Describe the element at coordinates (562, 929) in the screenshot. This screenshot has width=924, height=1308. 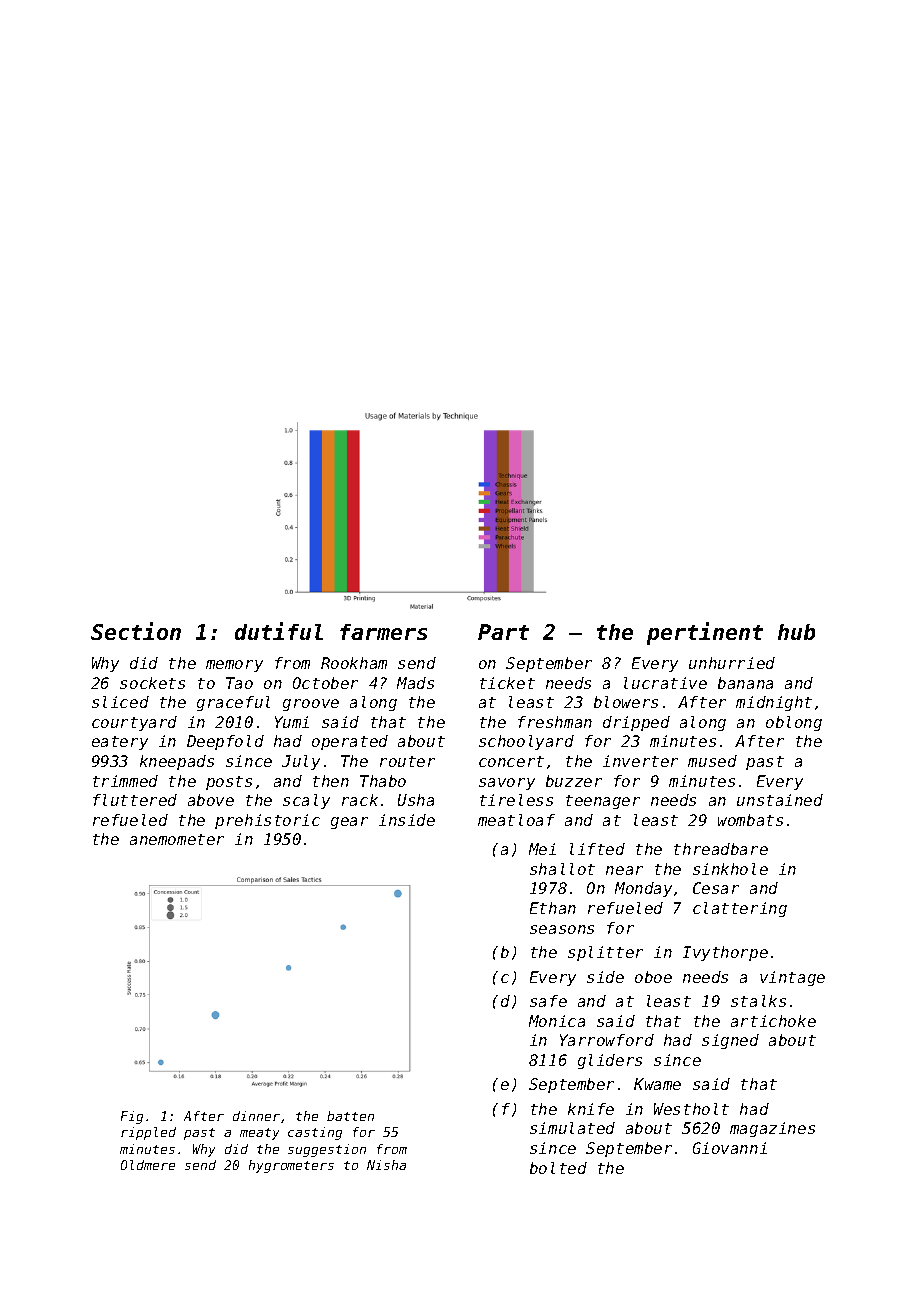
I see `seasons` at that location.
